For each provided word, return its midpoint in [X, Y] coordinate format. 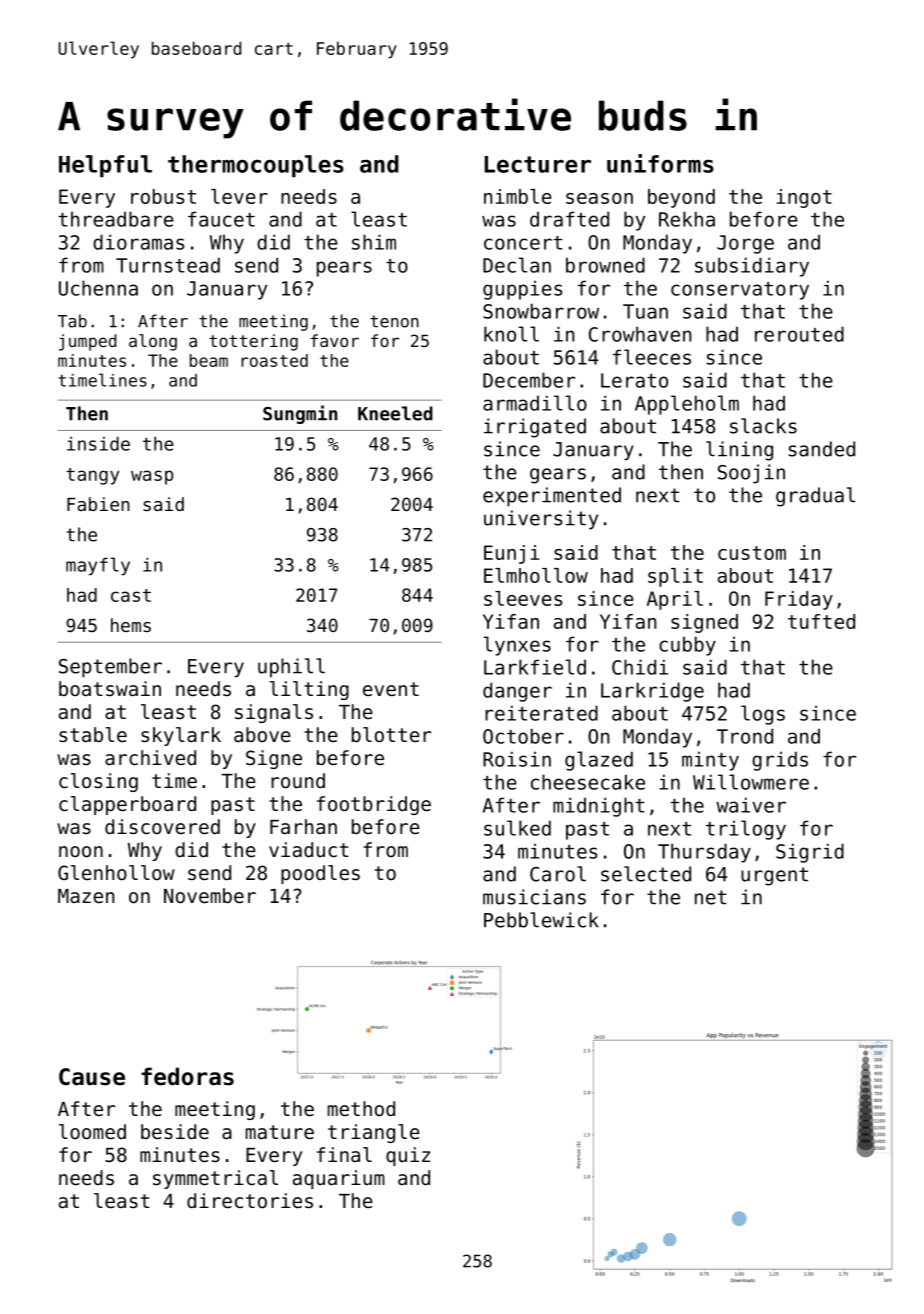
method [361, 1109]
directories [250, 1201]
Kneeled [395, 413]
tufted [821, 621]
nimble [518, 196]
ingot [804, 198]
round [298, 781]
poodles [320, 874]
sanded [822, 449]
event [391, 689]
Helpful [105, 166]
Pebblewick [541, 920]
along [153, 342]
